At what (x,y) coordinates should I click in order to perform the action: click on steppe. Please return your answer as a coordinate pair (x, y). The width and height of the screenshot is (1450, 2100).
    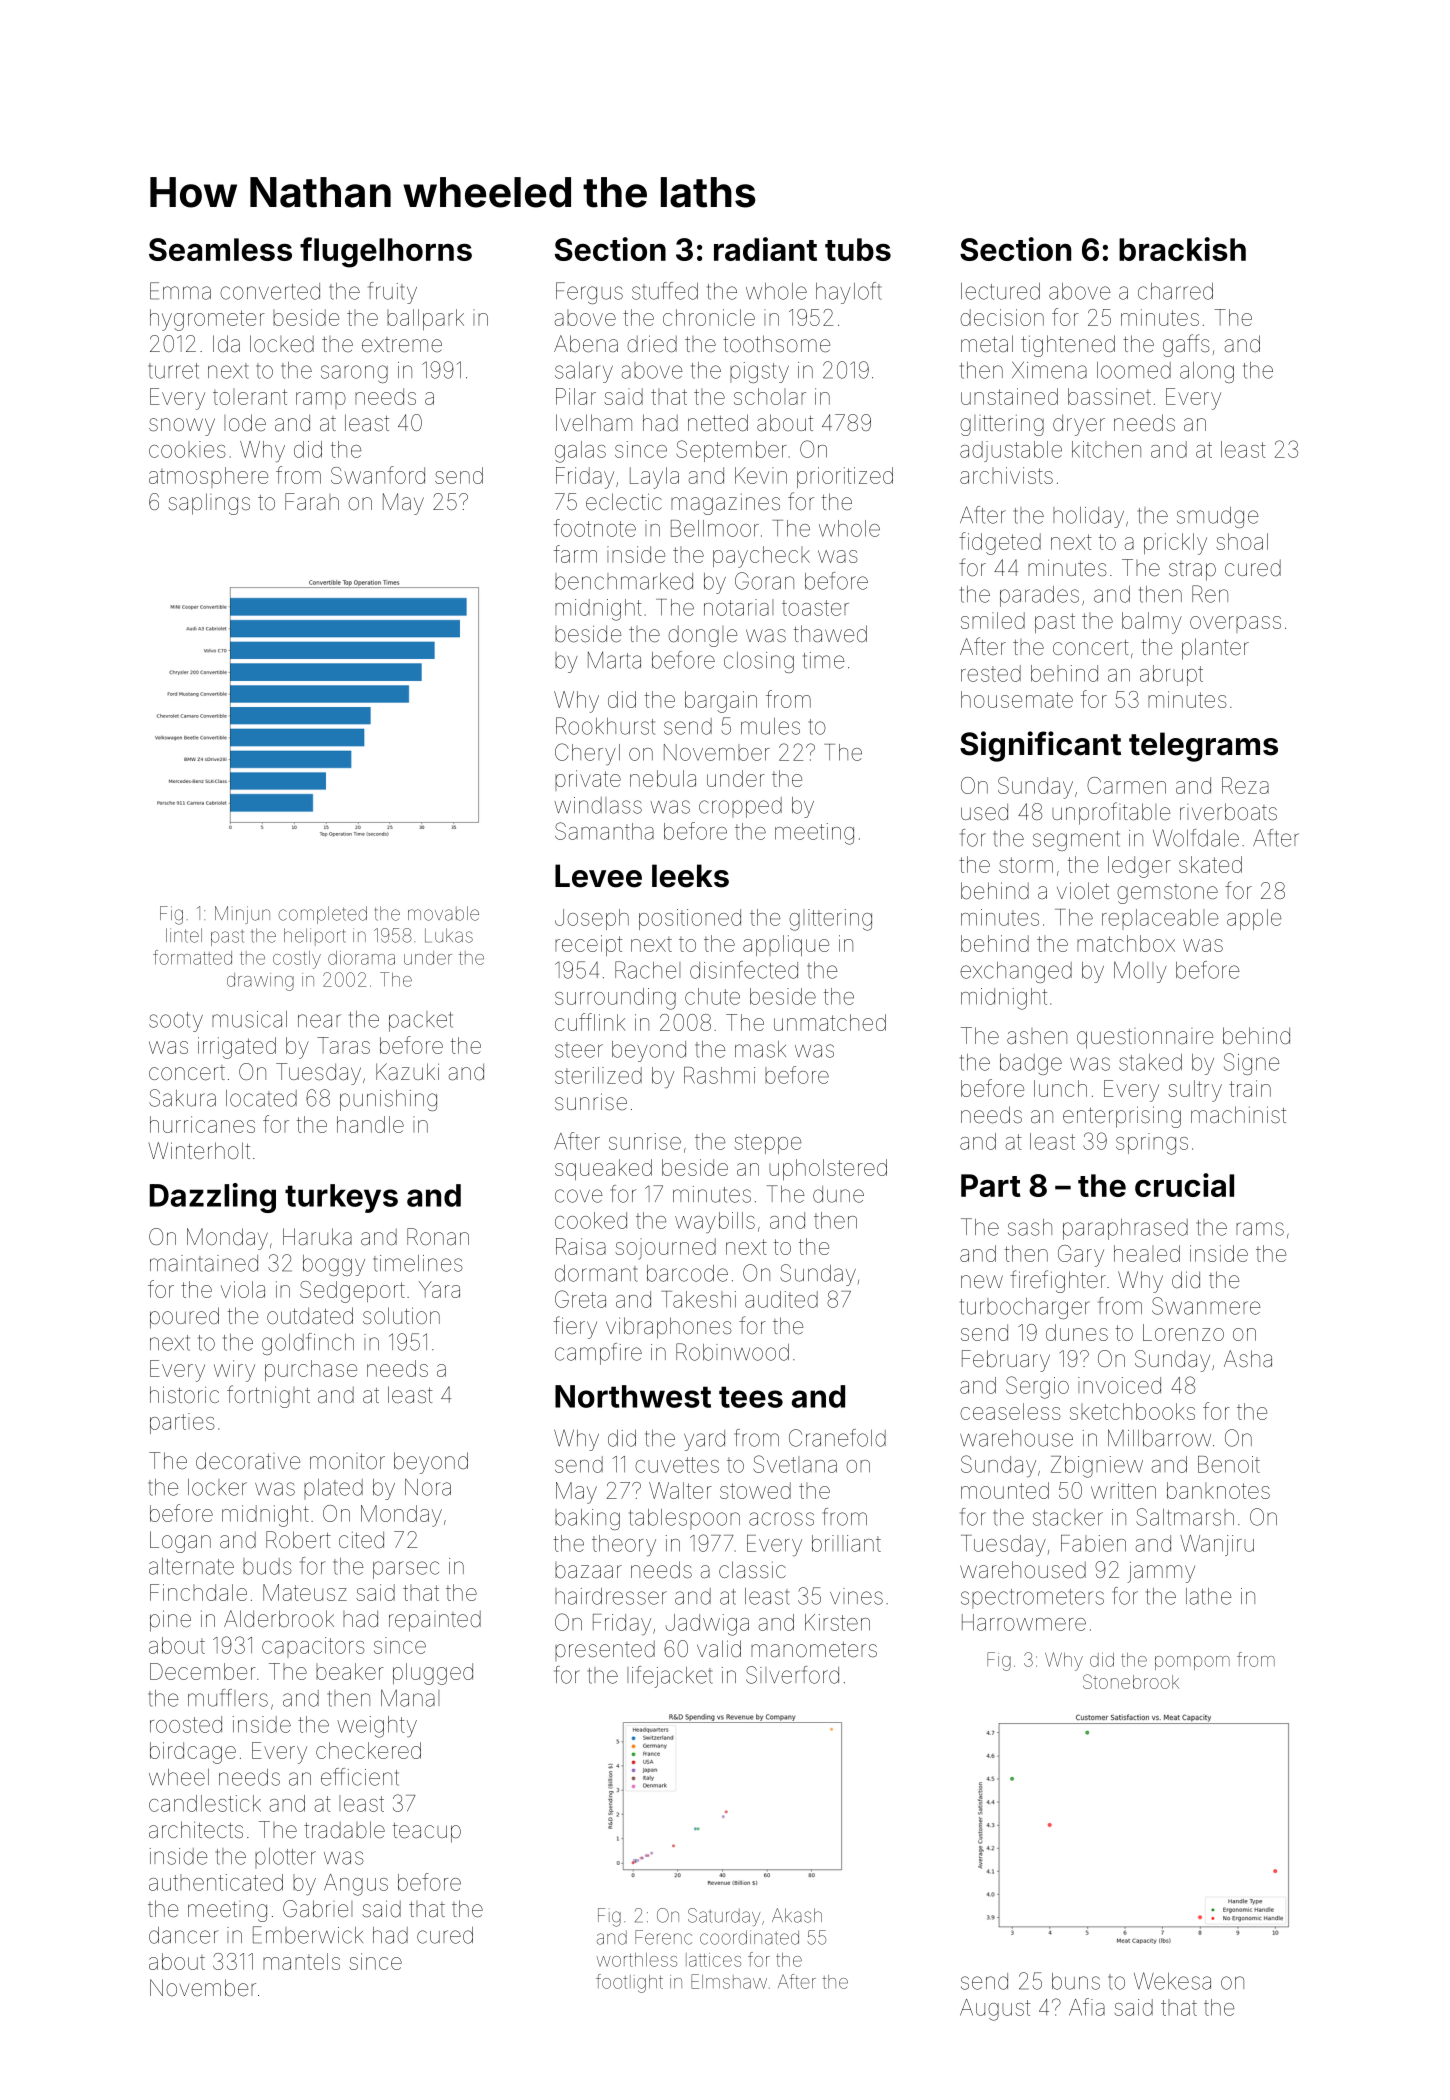
    Looking at the image, I should click on (768, 1144).
